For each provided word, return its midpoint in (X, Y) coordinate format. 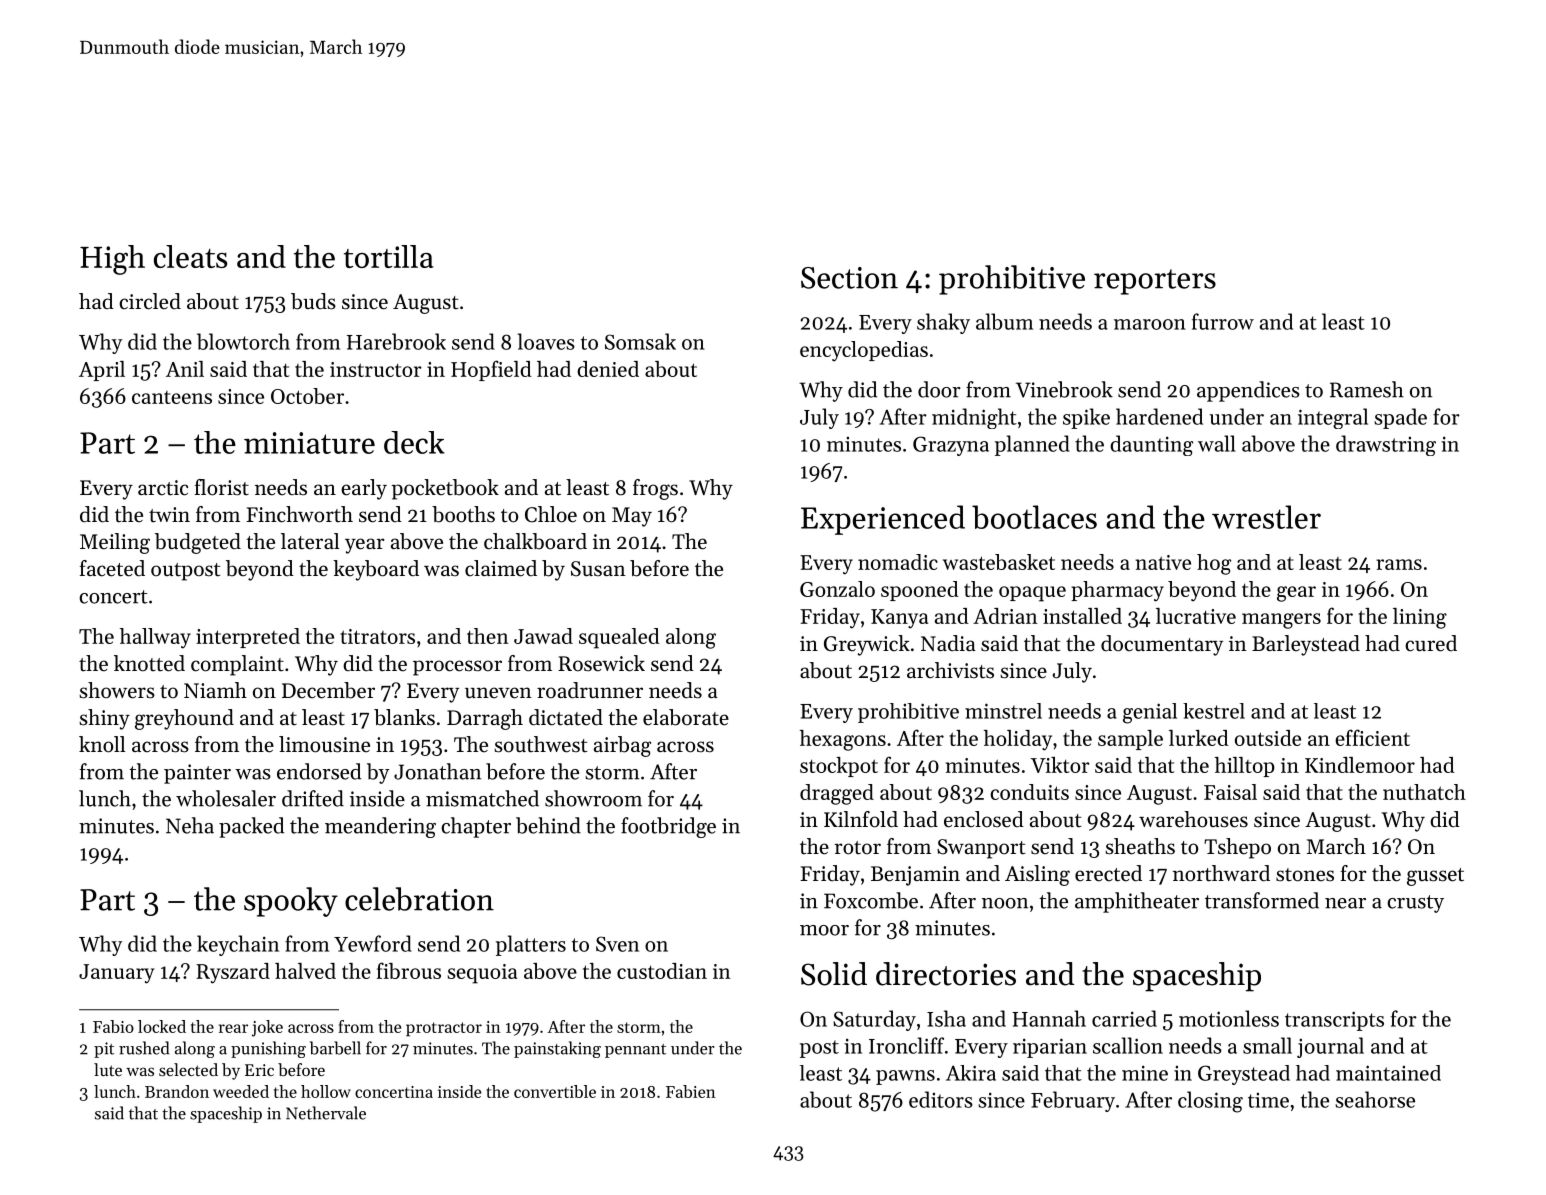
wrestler (1266, 517)
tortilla (389, 256)
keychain (238, 945)
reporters (1155, 282)
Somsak (640, 341)
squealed (619, 638)
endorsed (319, 771)
